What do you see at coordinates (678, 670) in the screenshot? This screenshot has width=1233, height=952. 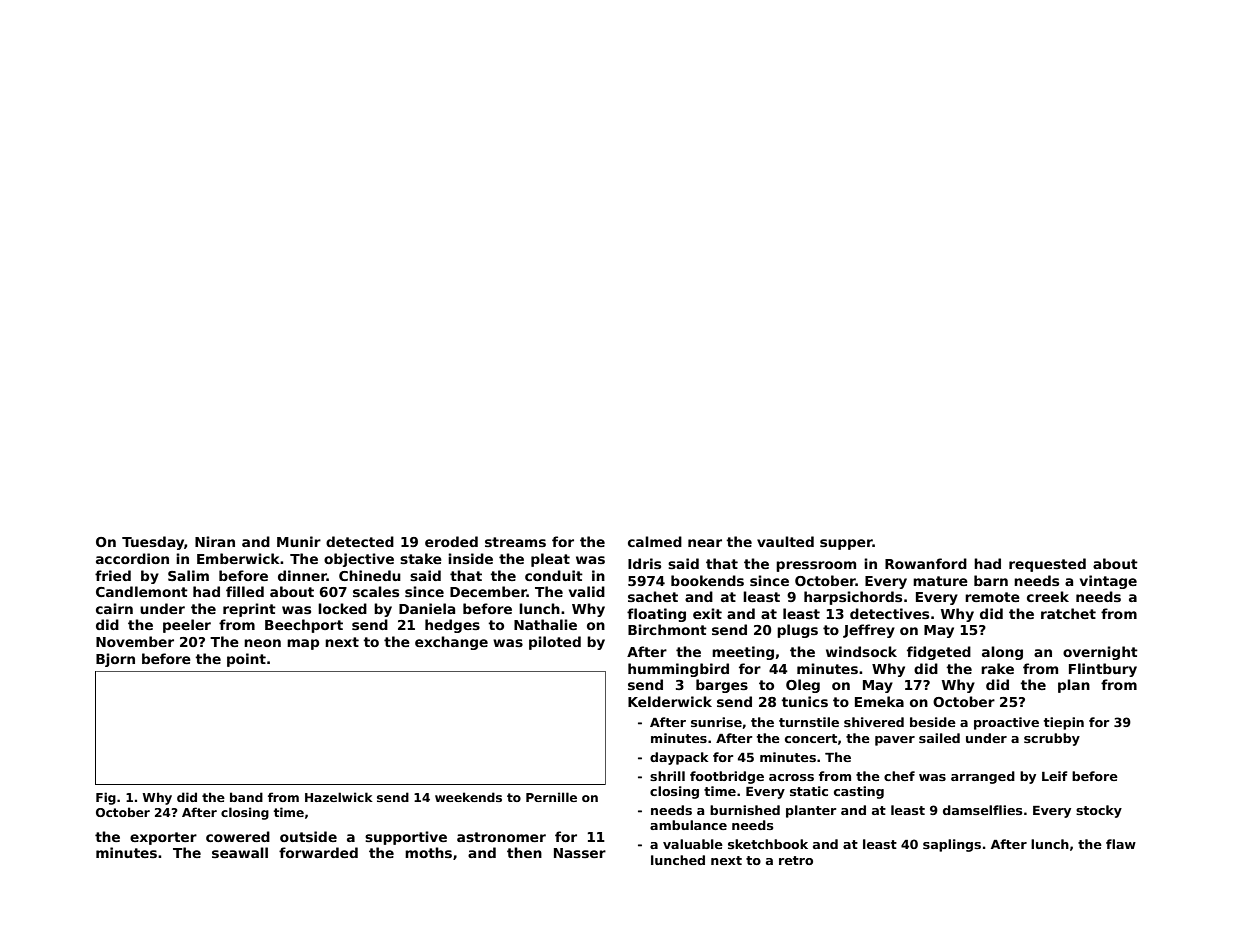 I see `hummingbird` at bounding box center [678, 670].
